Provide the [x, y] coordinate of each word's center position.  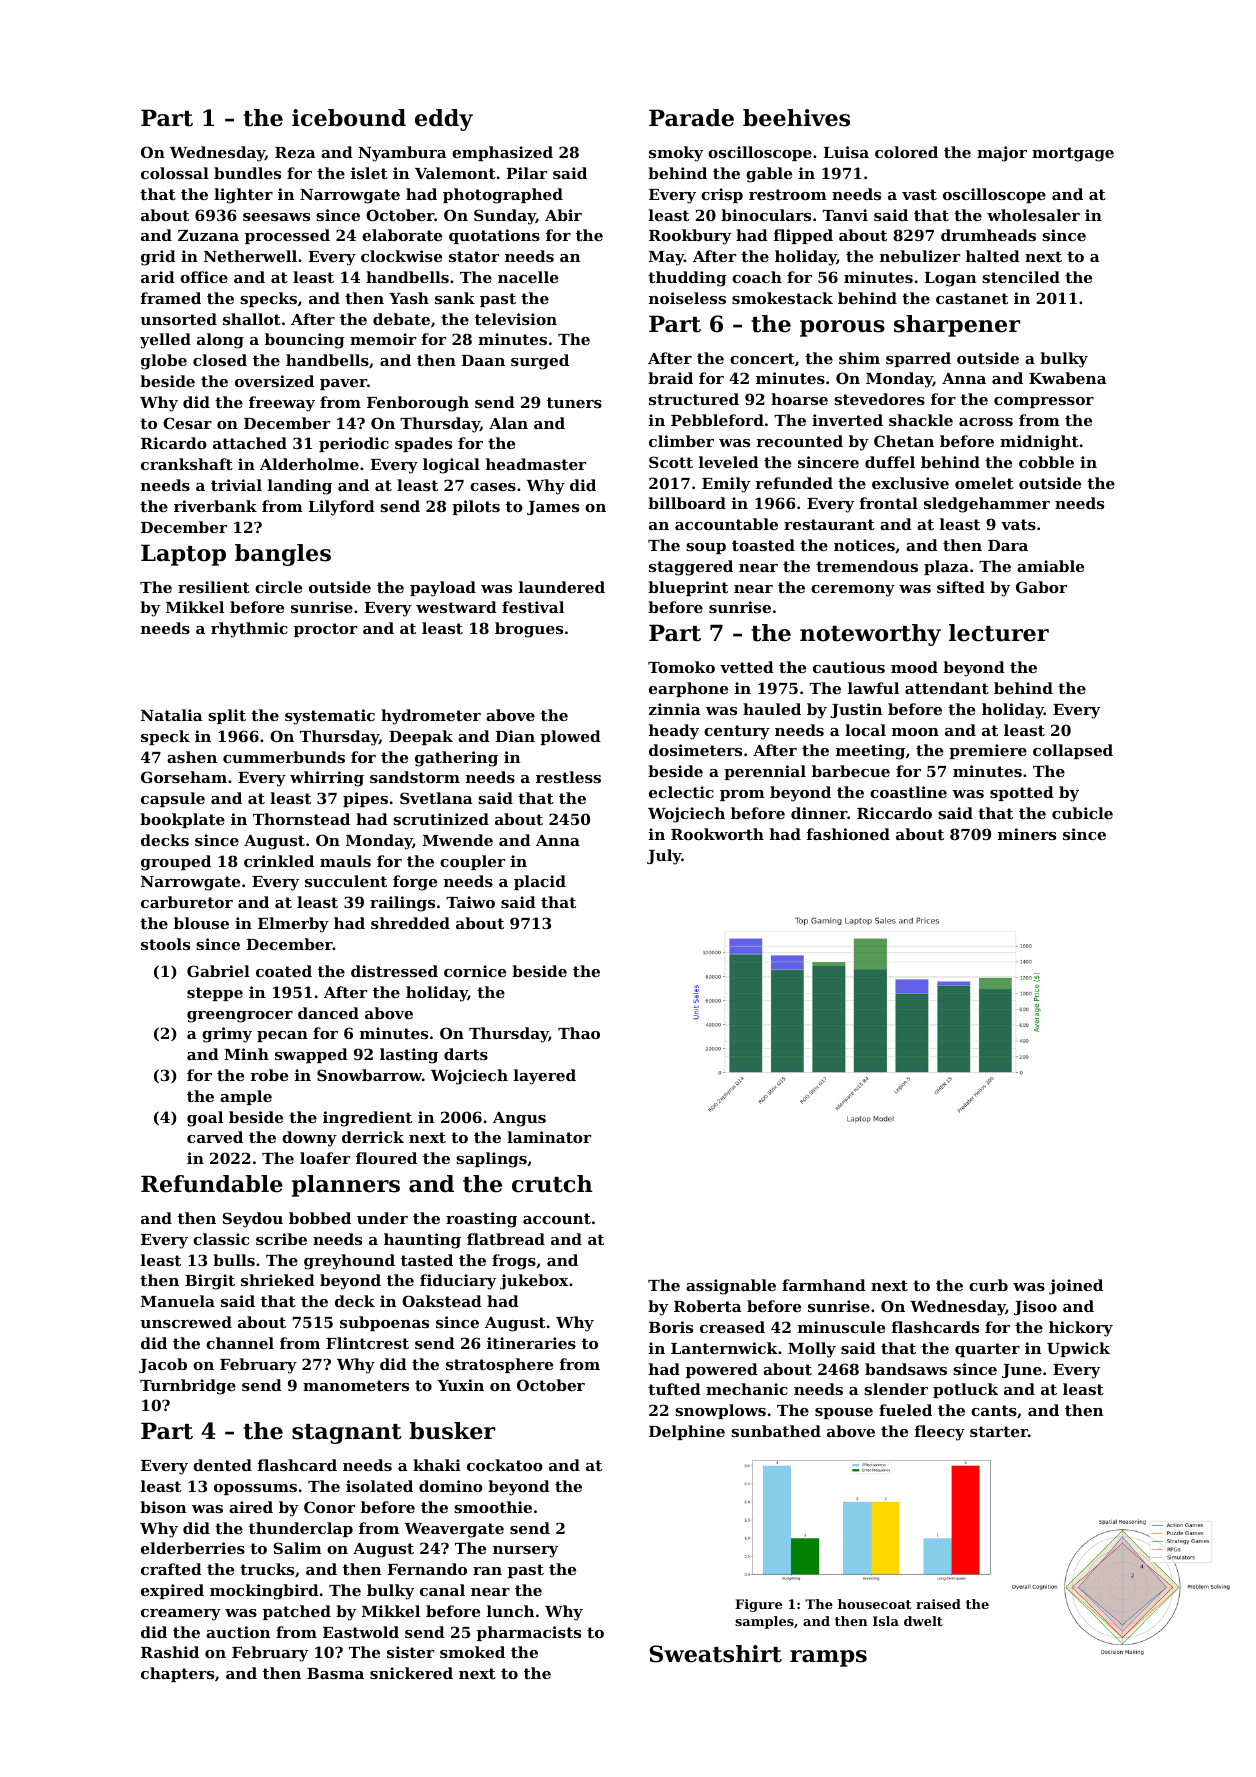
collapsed [1073, 751]
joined [1076, 1287]
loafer [325, 1158]
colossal [175, 173]
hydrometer [431, 717]
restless [568, 777]
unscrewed [186, 1322]
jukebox [534, 1282]
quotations [494, 236]
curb [988, 1285]
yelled [165, 341]
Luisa [846, 152]
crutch [552, 1184]
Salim [298, 1548]
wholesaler [1033, 215]
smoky [676, 154]
